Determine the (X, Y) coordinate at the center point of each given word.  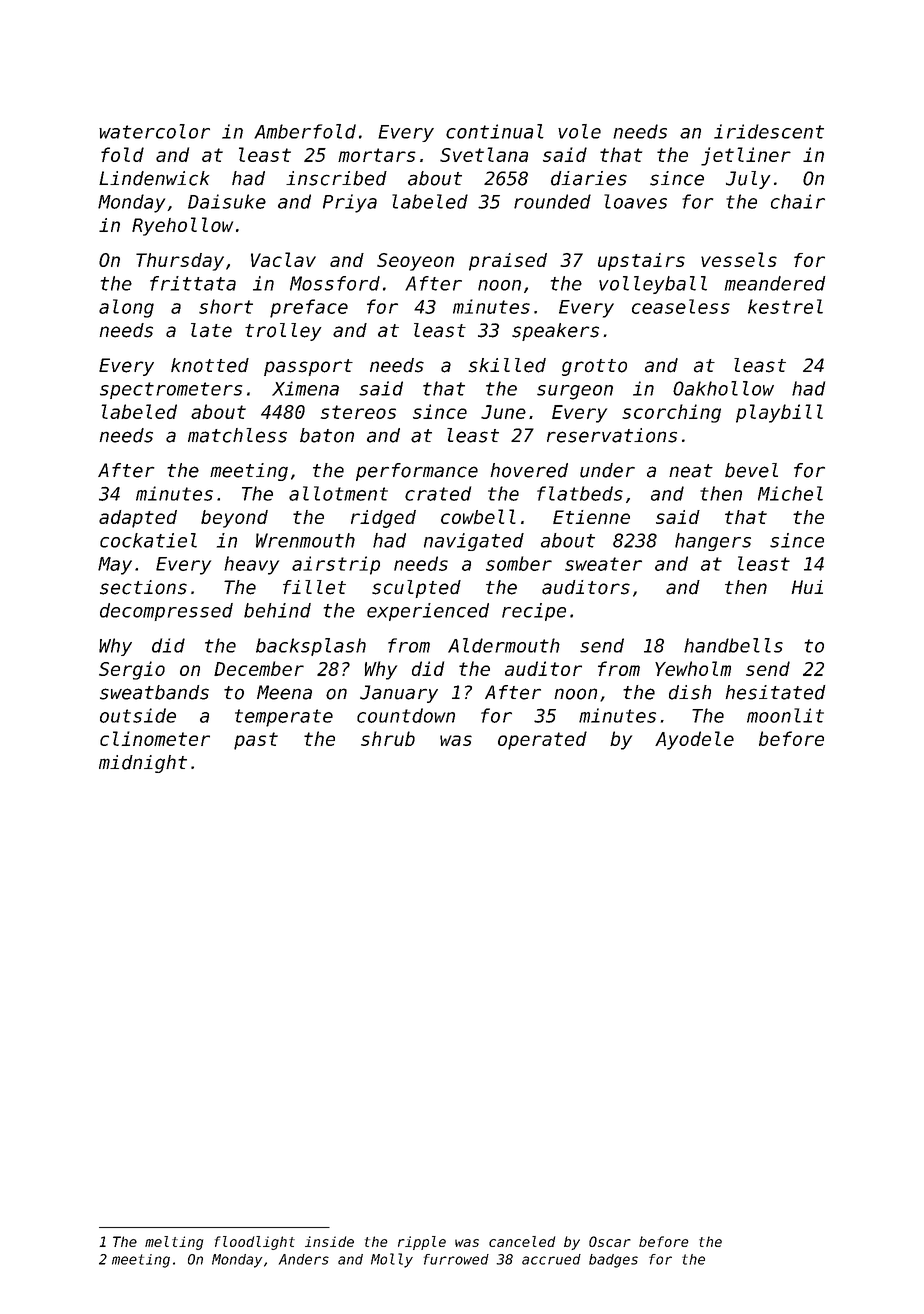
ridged (383, 519)
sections (143, 587)
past (256, 741)
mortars (377, 155)
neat (691, 471)
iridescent (769, 131)
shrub (388, 738)
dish (690, 692)
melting (174, 1243)
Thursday (180, 262)
